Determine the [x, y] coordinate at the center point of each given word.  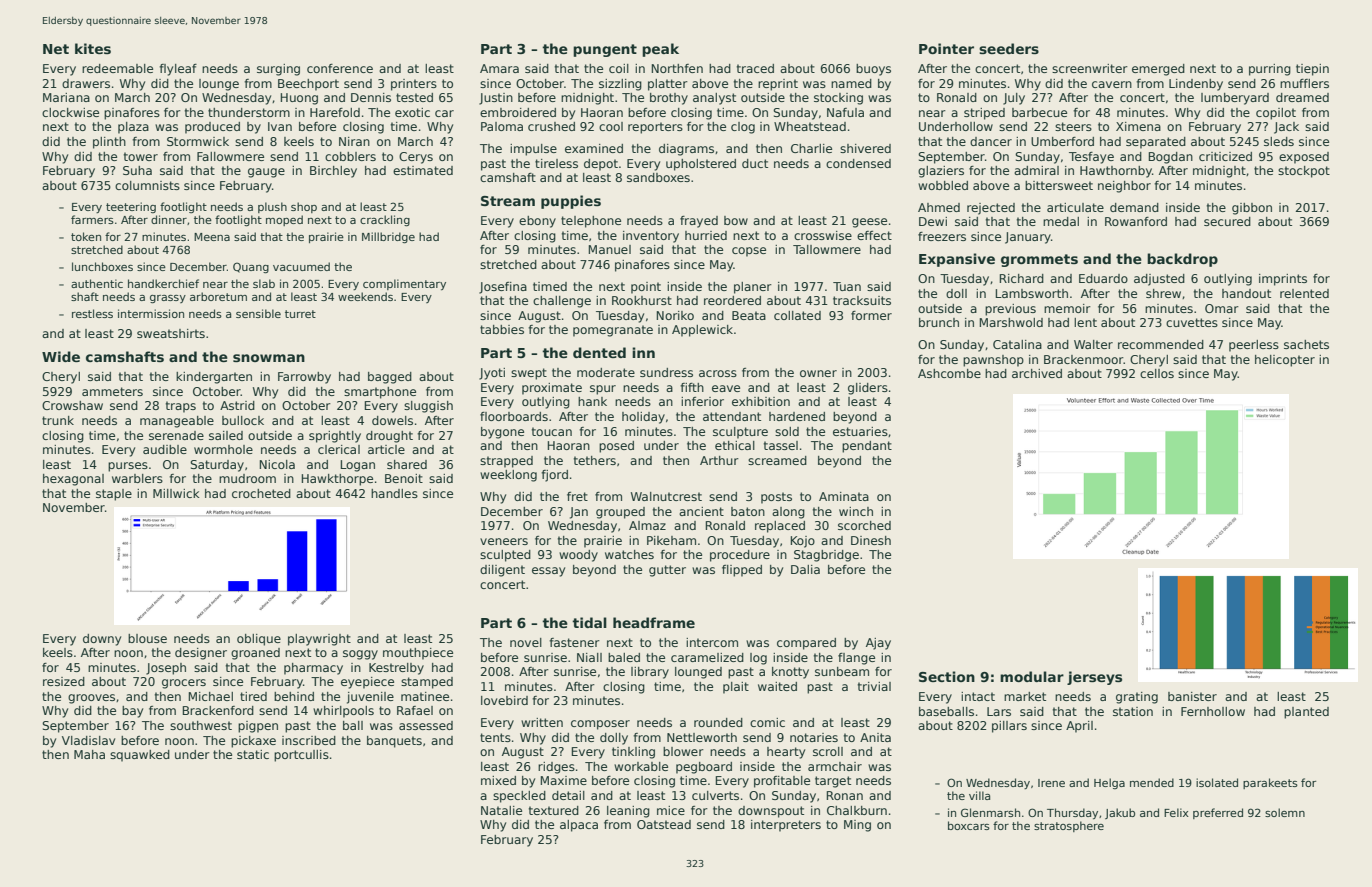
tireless [556, 163]
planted [1306, 713]
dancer [991, 141]
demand [1134, 207]
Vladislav [88, 740]
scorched [864, 525]
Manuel [609, 249]
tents [495, 737]
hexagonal [73, 480]
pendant [867, 447]
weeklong [508, 476]
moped [284, 220]
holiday [643, 418]
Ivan [280, 126]
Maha [89, 754]
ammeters [112, 391]
